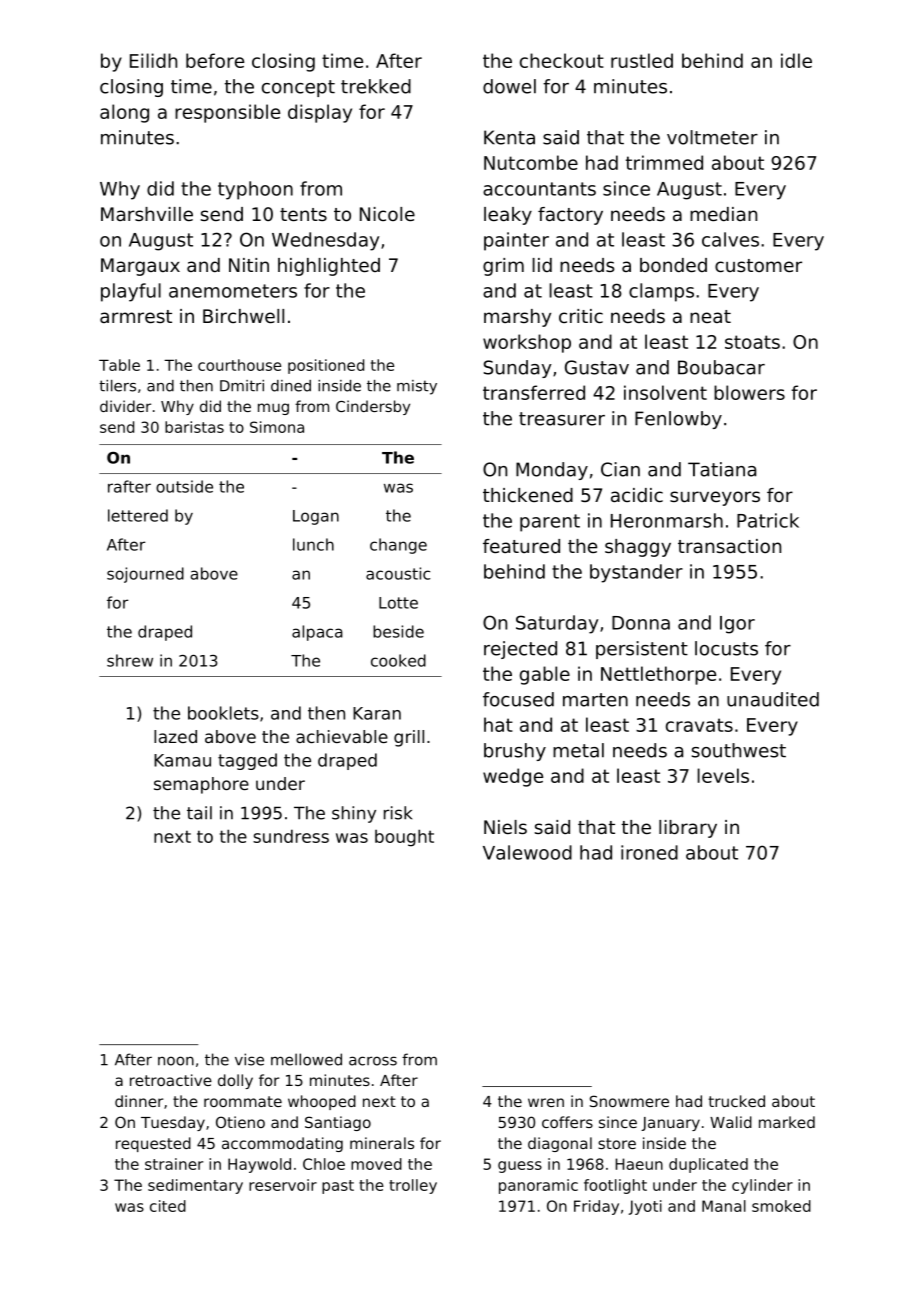  Describe the element at coordinates (313, 544) in the image. I see `lunch` at that location.
